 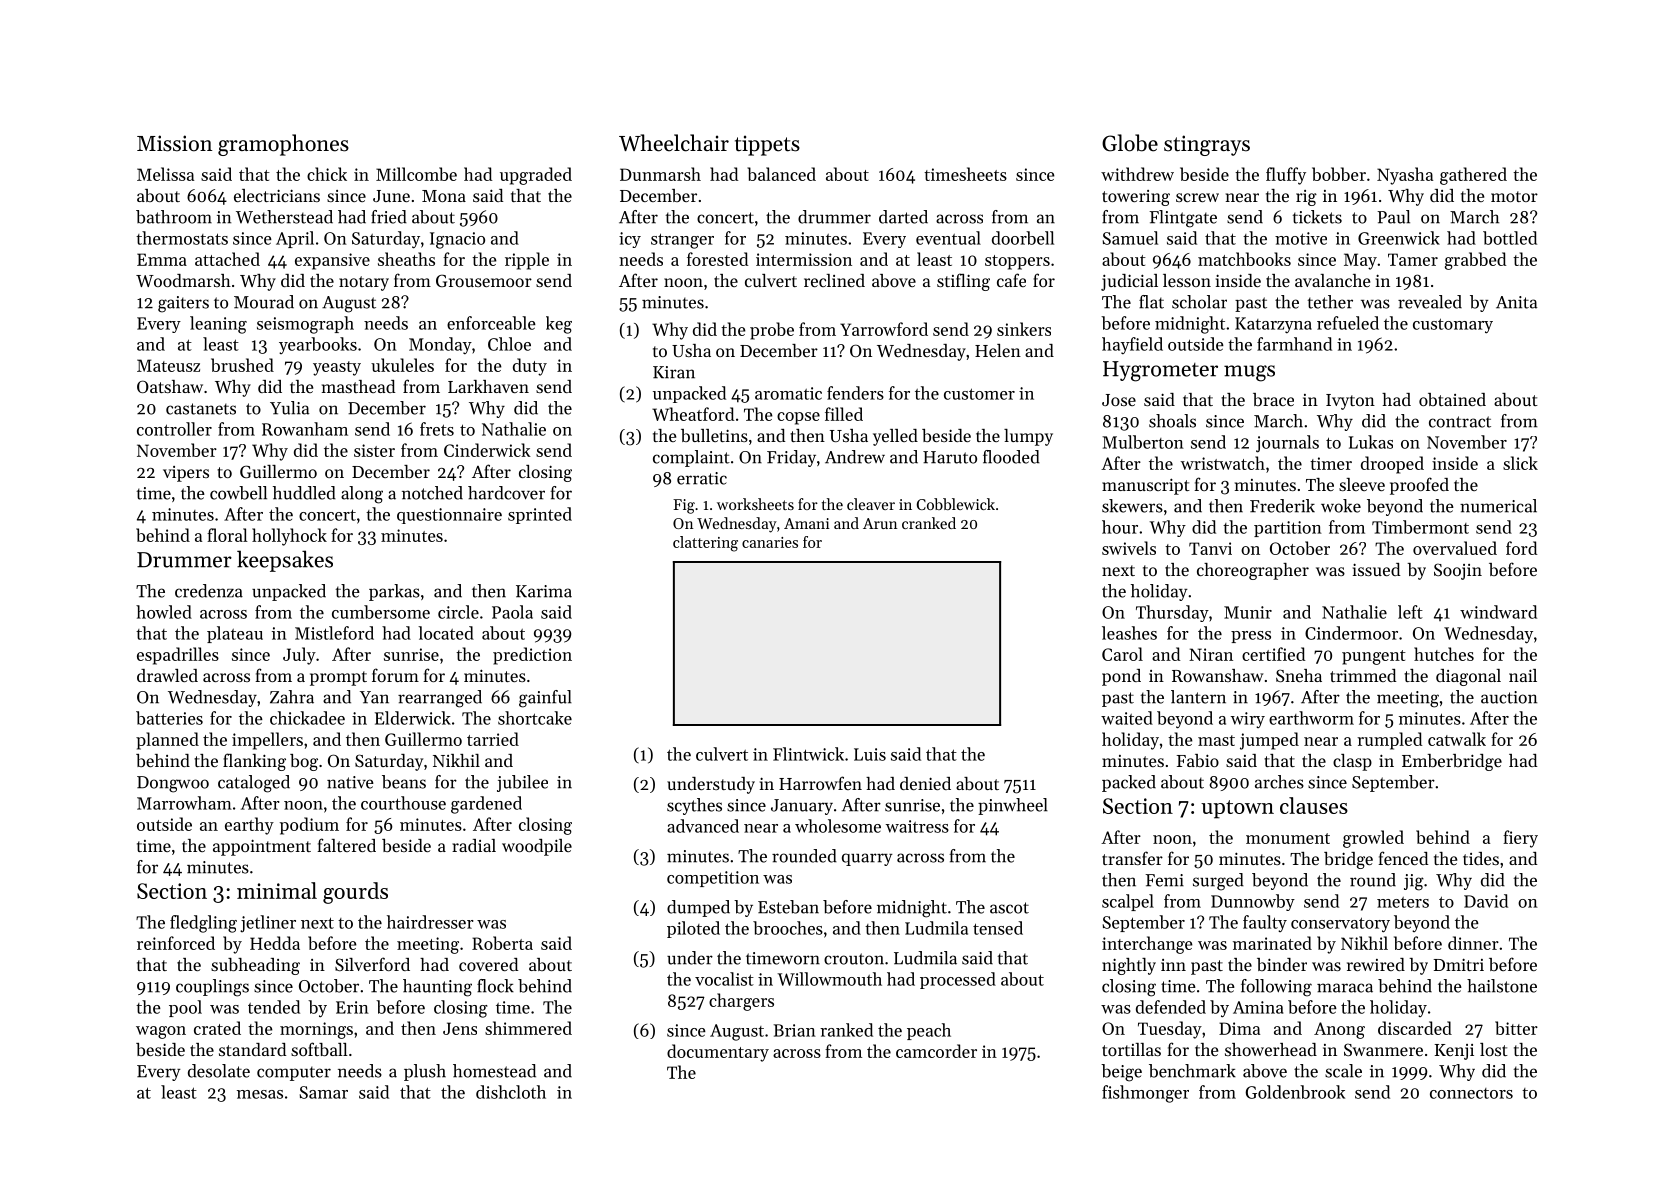 I want to click on binder, so click(x=1282, y=964).
